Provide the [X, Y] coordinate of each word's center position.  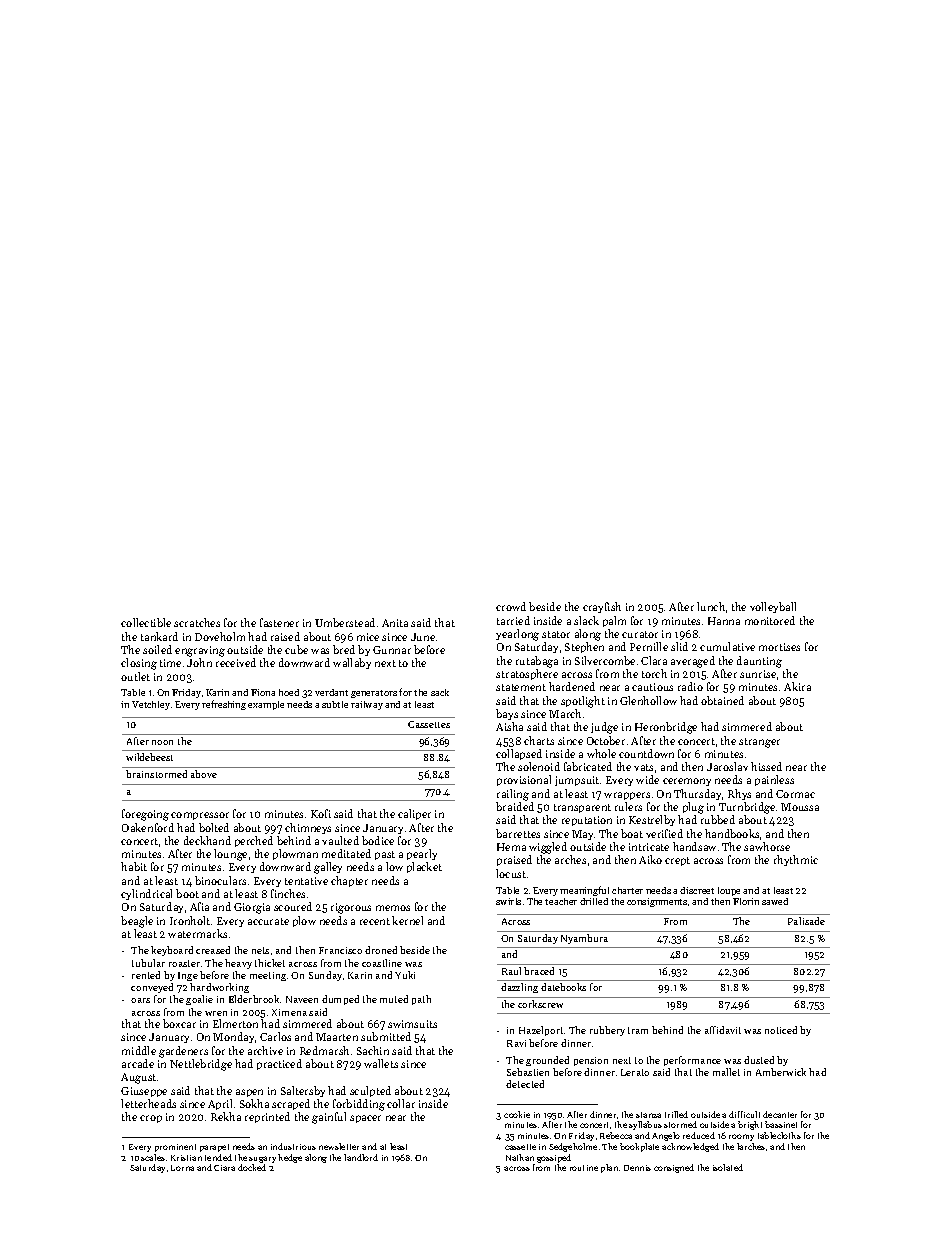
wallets [381, 1063]
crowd [511, 606]
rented [146, 975]
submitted [386, 1036]
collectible [146, 622]
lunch [711, 606]
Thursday [697, 794]
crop [151, 1119]
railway [367, 705]
